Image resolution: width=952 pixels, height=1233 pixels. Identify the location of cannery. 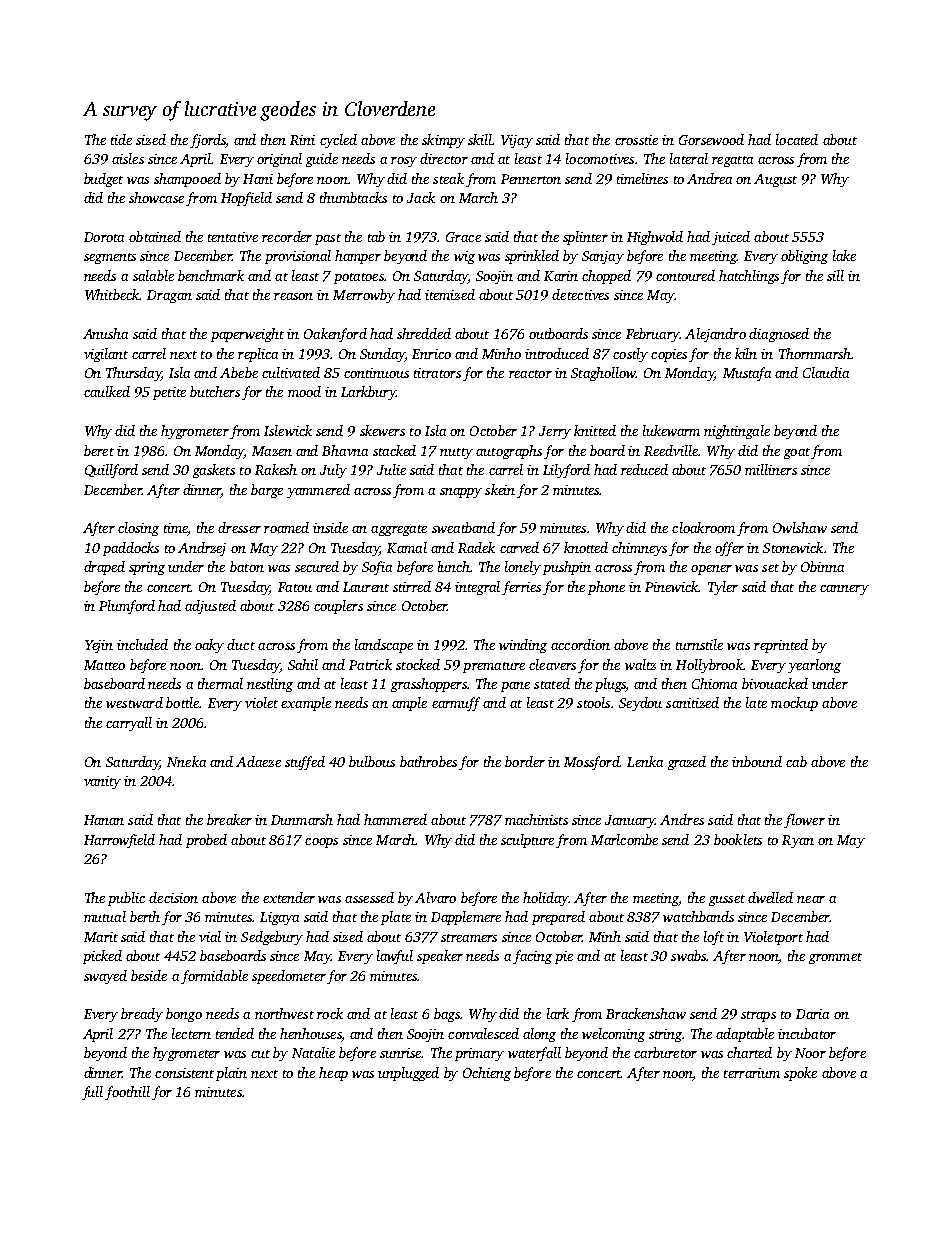
(844, 590).
